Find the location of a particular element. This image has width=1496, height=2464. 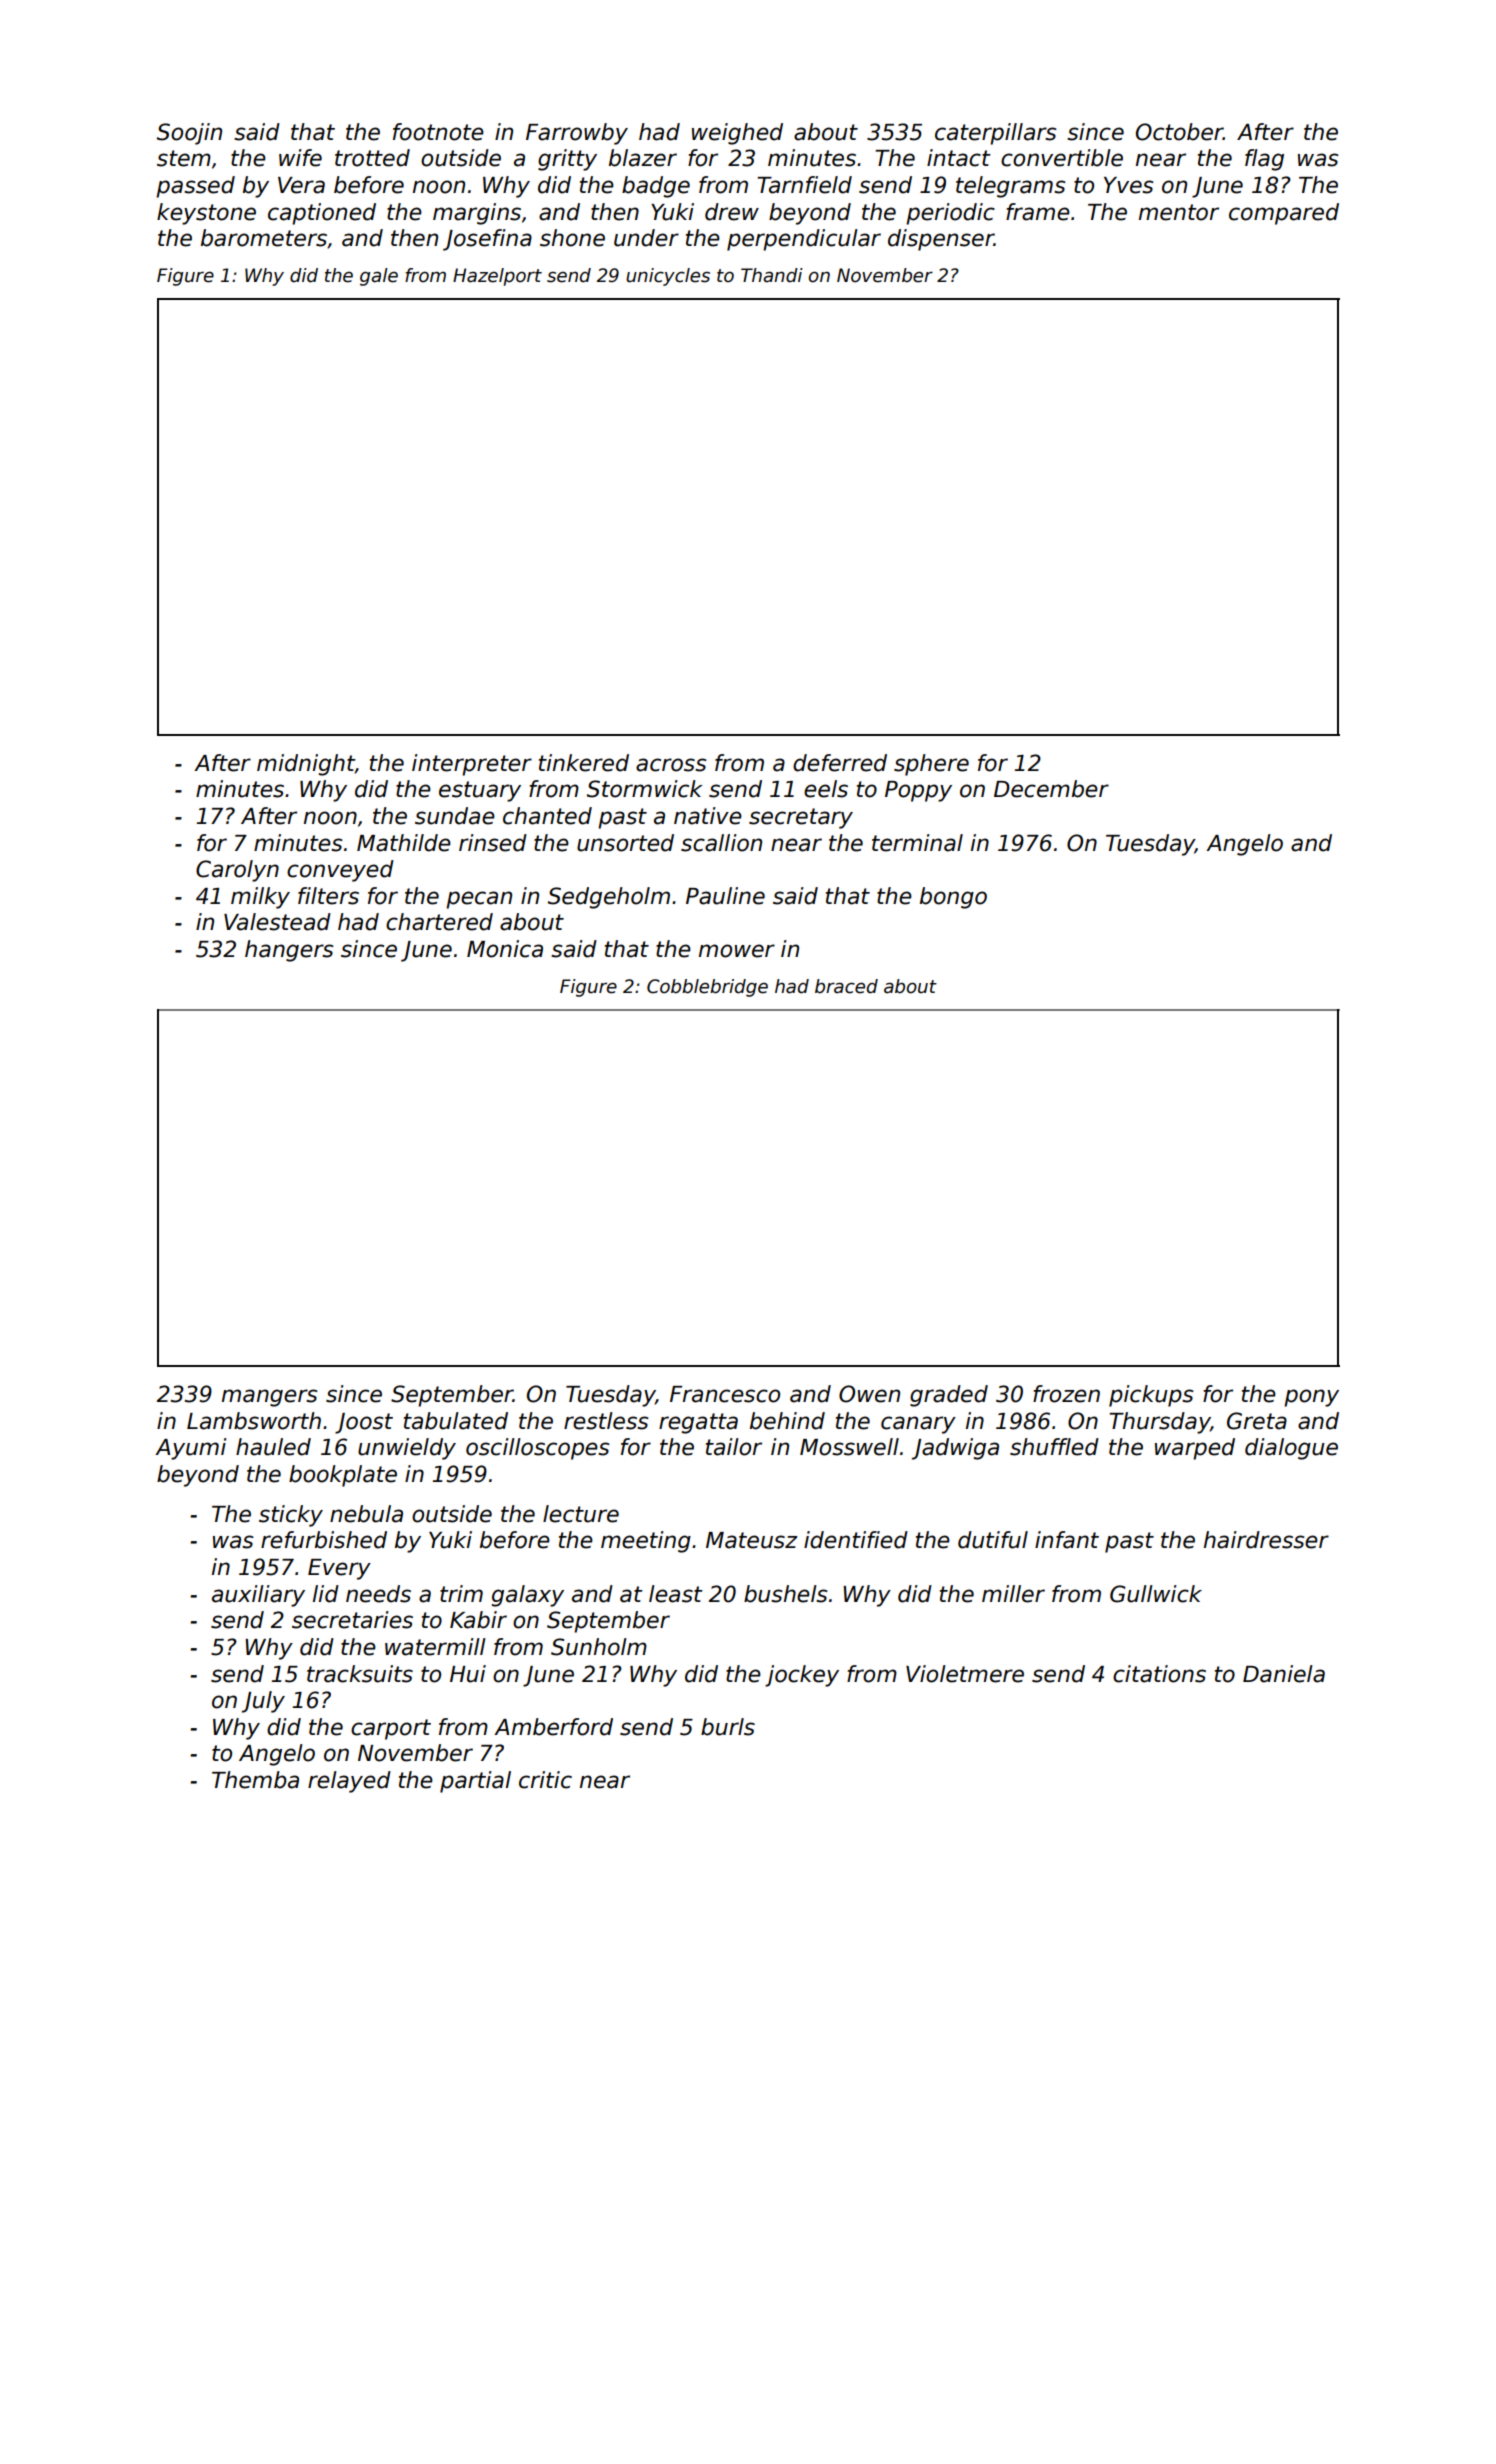

terminal is located at coordinates (917, 843).
